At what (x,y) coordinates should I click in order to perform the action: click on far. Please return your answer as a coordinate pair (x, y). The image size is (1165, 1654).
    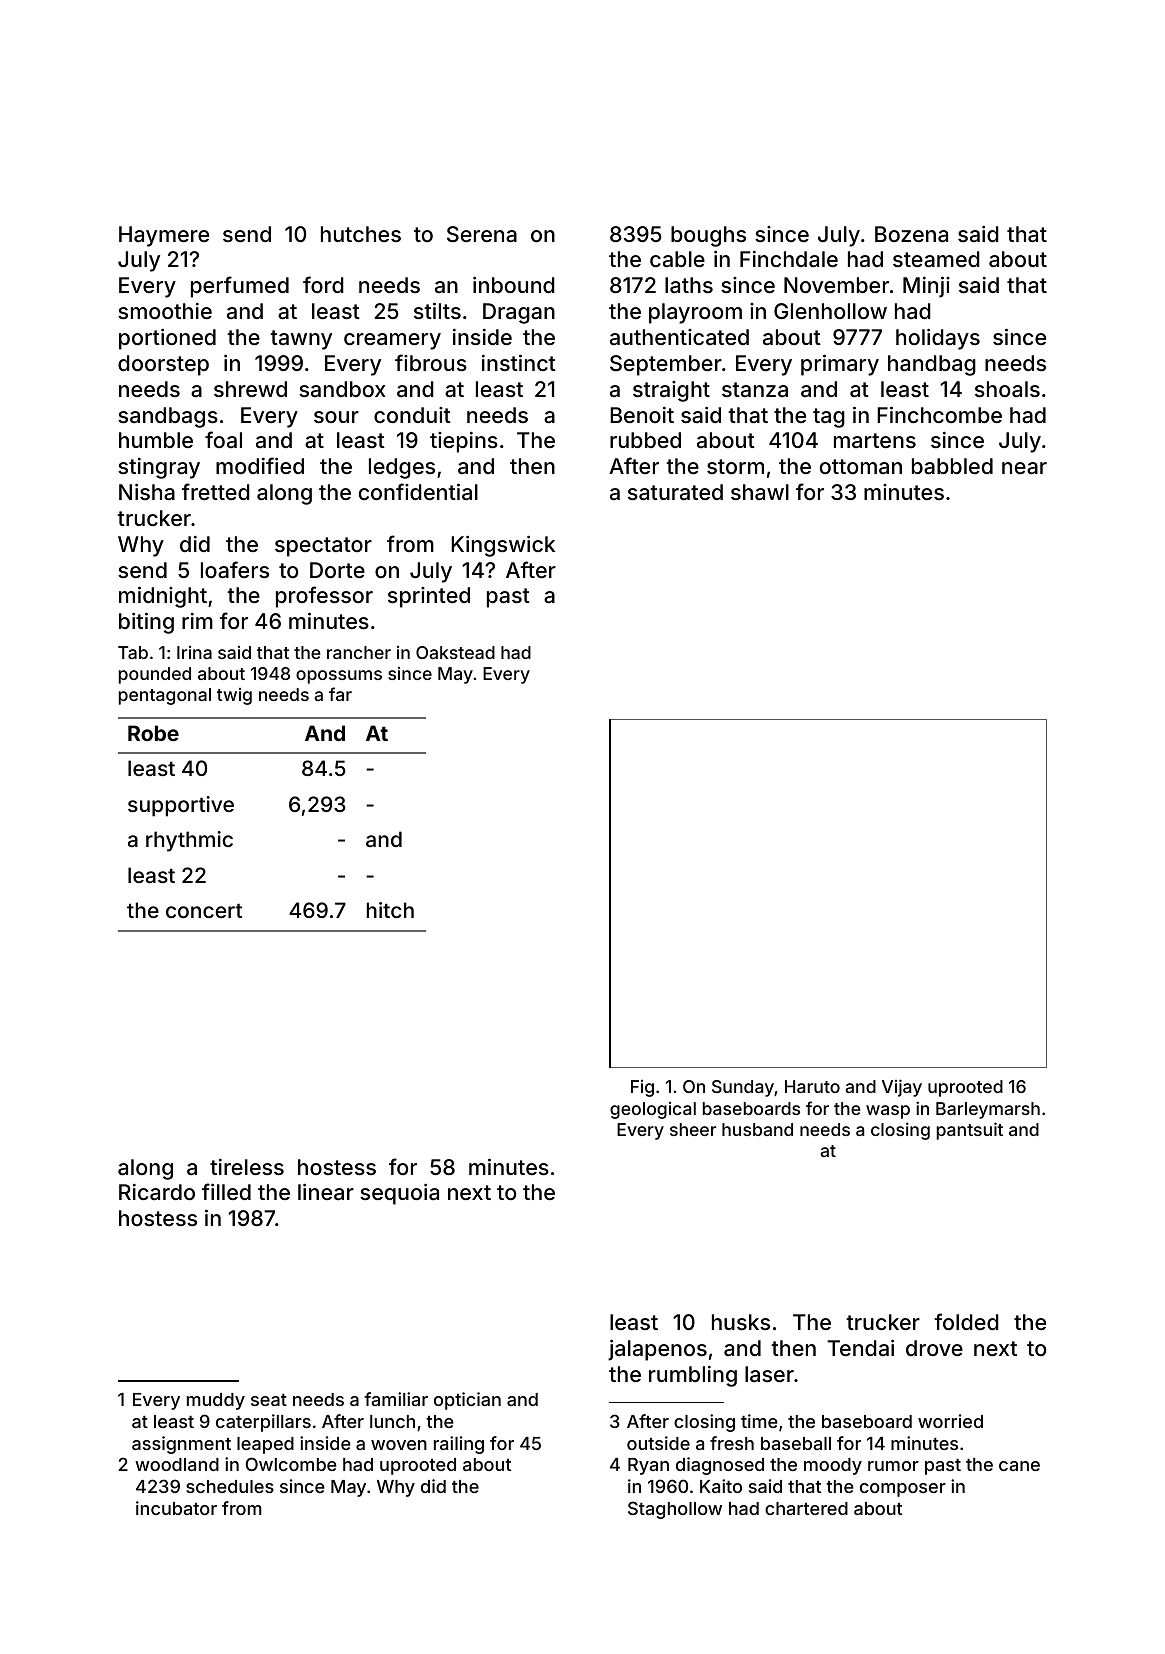
    Looking at the image, I should click on (340, 694).
